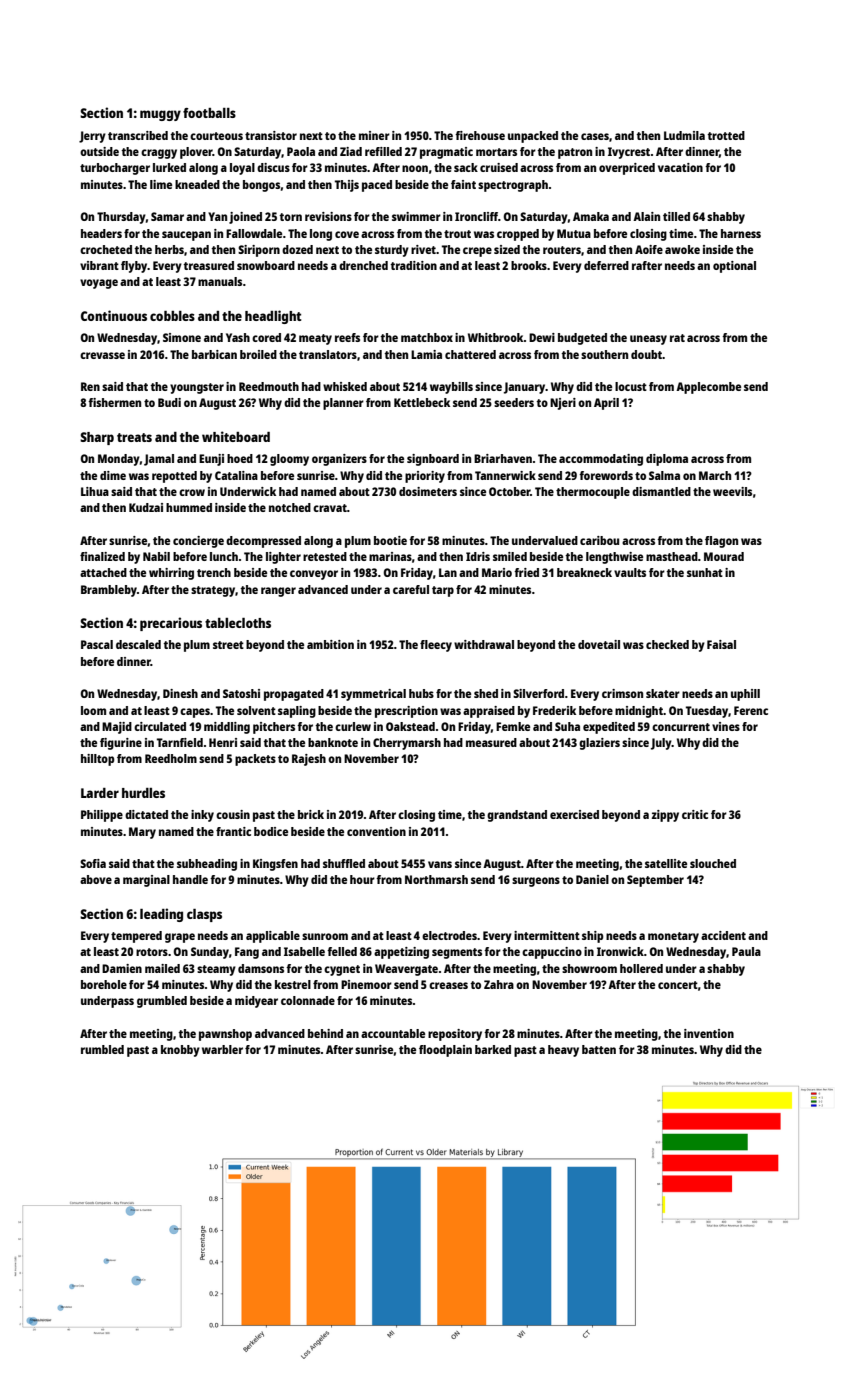 The width and height of the screenshot is (849, 1400). What do you see at coordinates (684, 135) in the screenshot?
I see `Ludmila` at bounding box center [684, 135].
